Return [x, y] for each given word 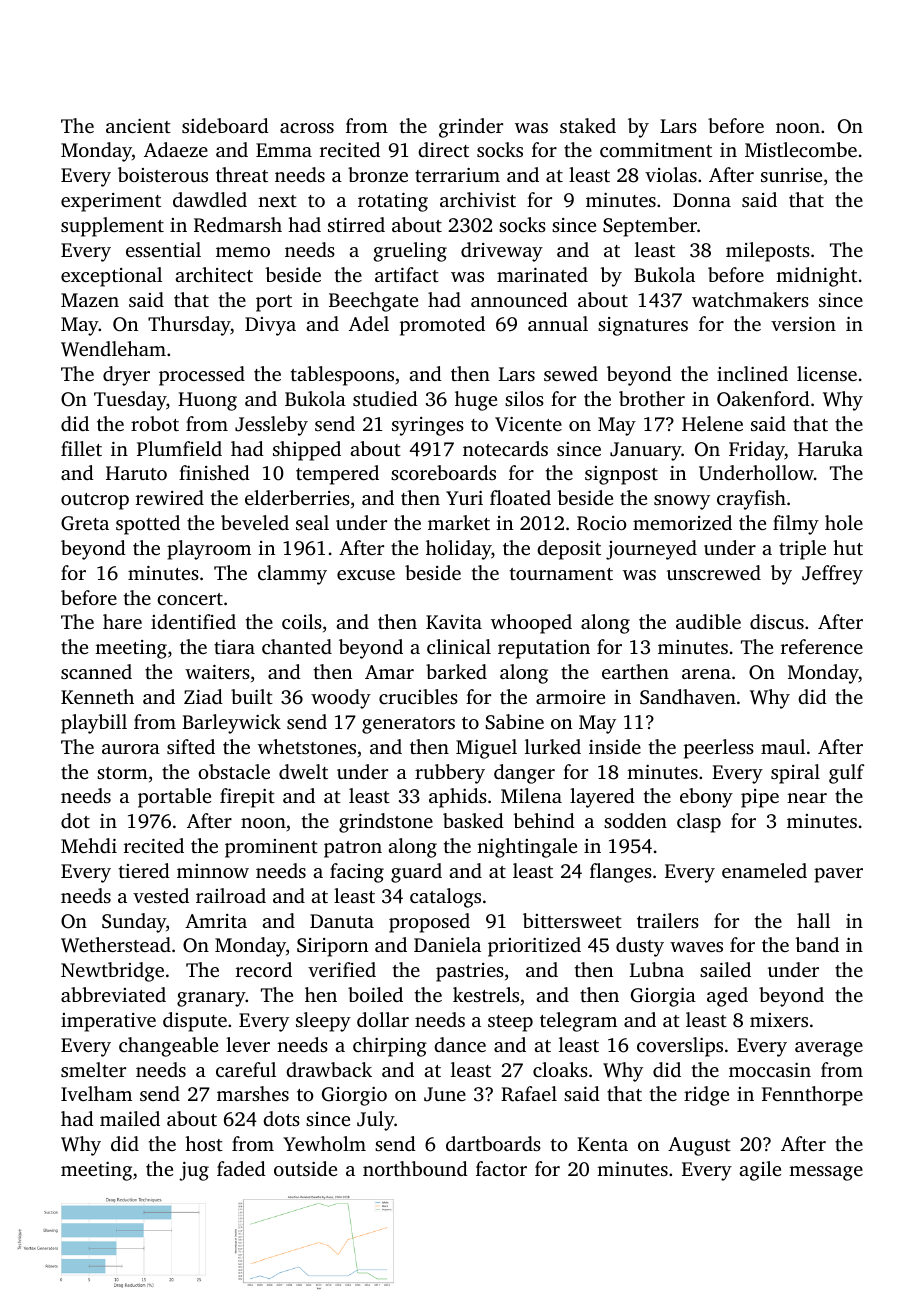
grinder [471, 128]
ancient [138, 126]
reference [822, 646]
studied [385, 398]
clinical [459, 646]
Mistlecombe [801, 149]
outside [305, 1168]
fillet [81, 448]
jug [194, 1171]
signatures [643, 326]
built [252, 696]
